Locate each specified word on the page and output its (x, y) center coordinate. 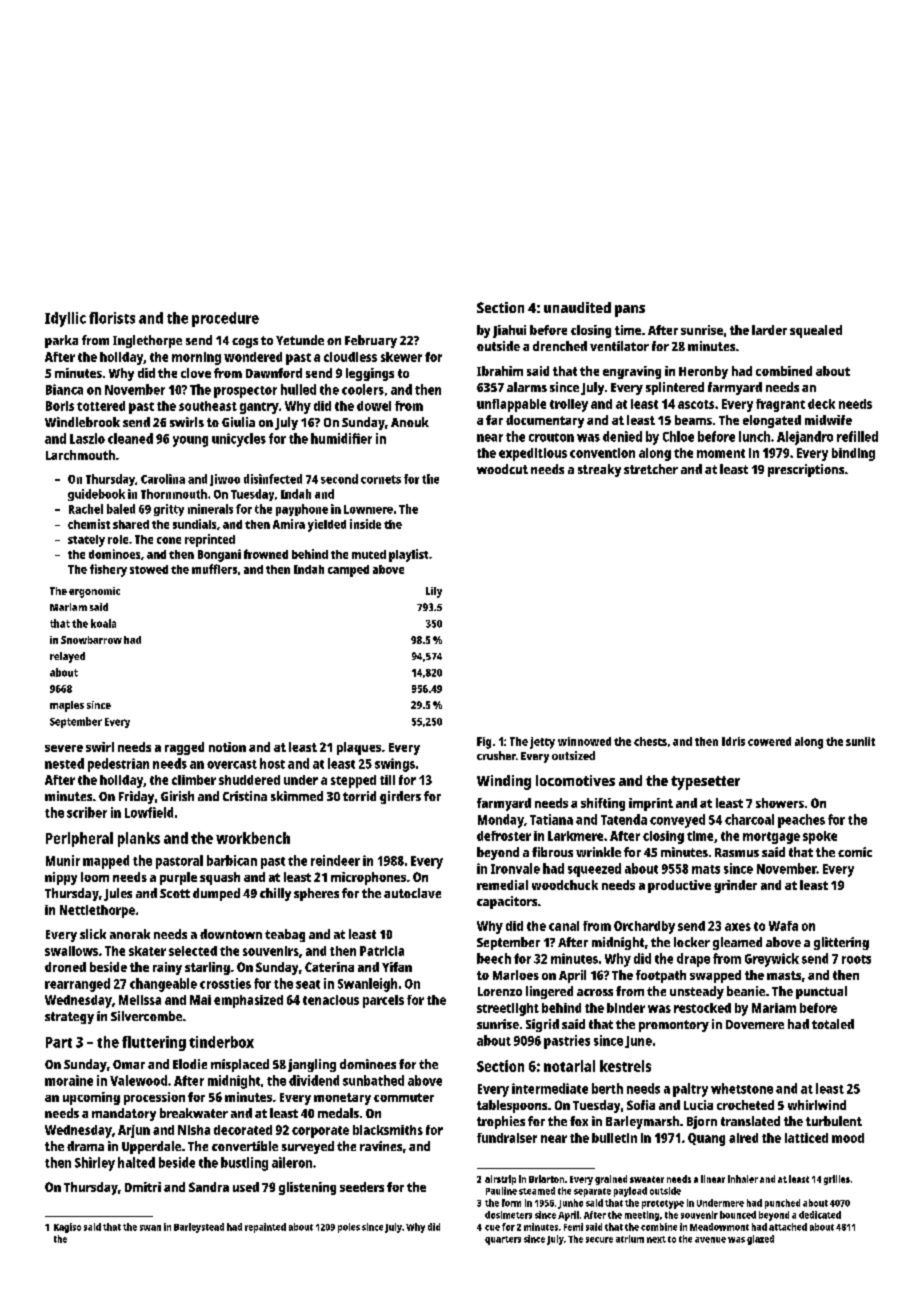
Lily (434, 592)
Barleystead (199, 1228)
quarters (503, 1240)
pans (630, 311)
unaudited (577, 307)
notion (227, 747)
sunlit (860, 741)
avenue (710, 1240)
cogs (245, 343)
